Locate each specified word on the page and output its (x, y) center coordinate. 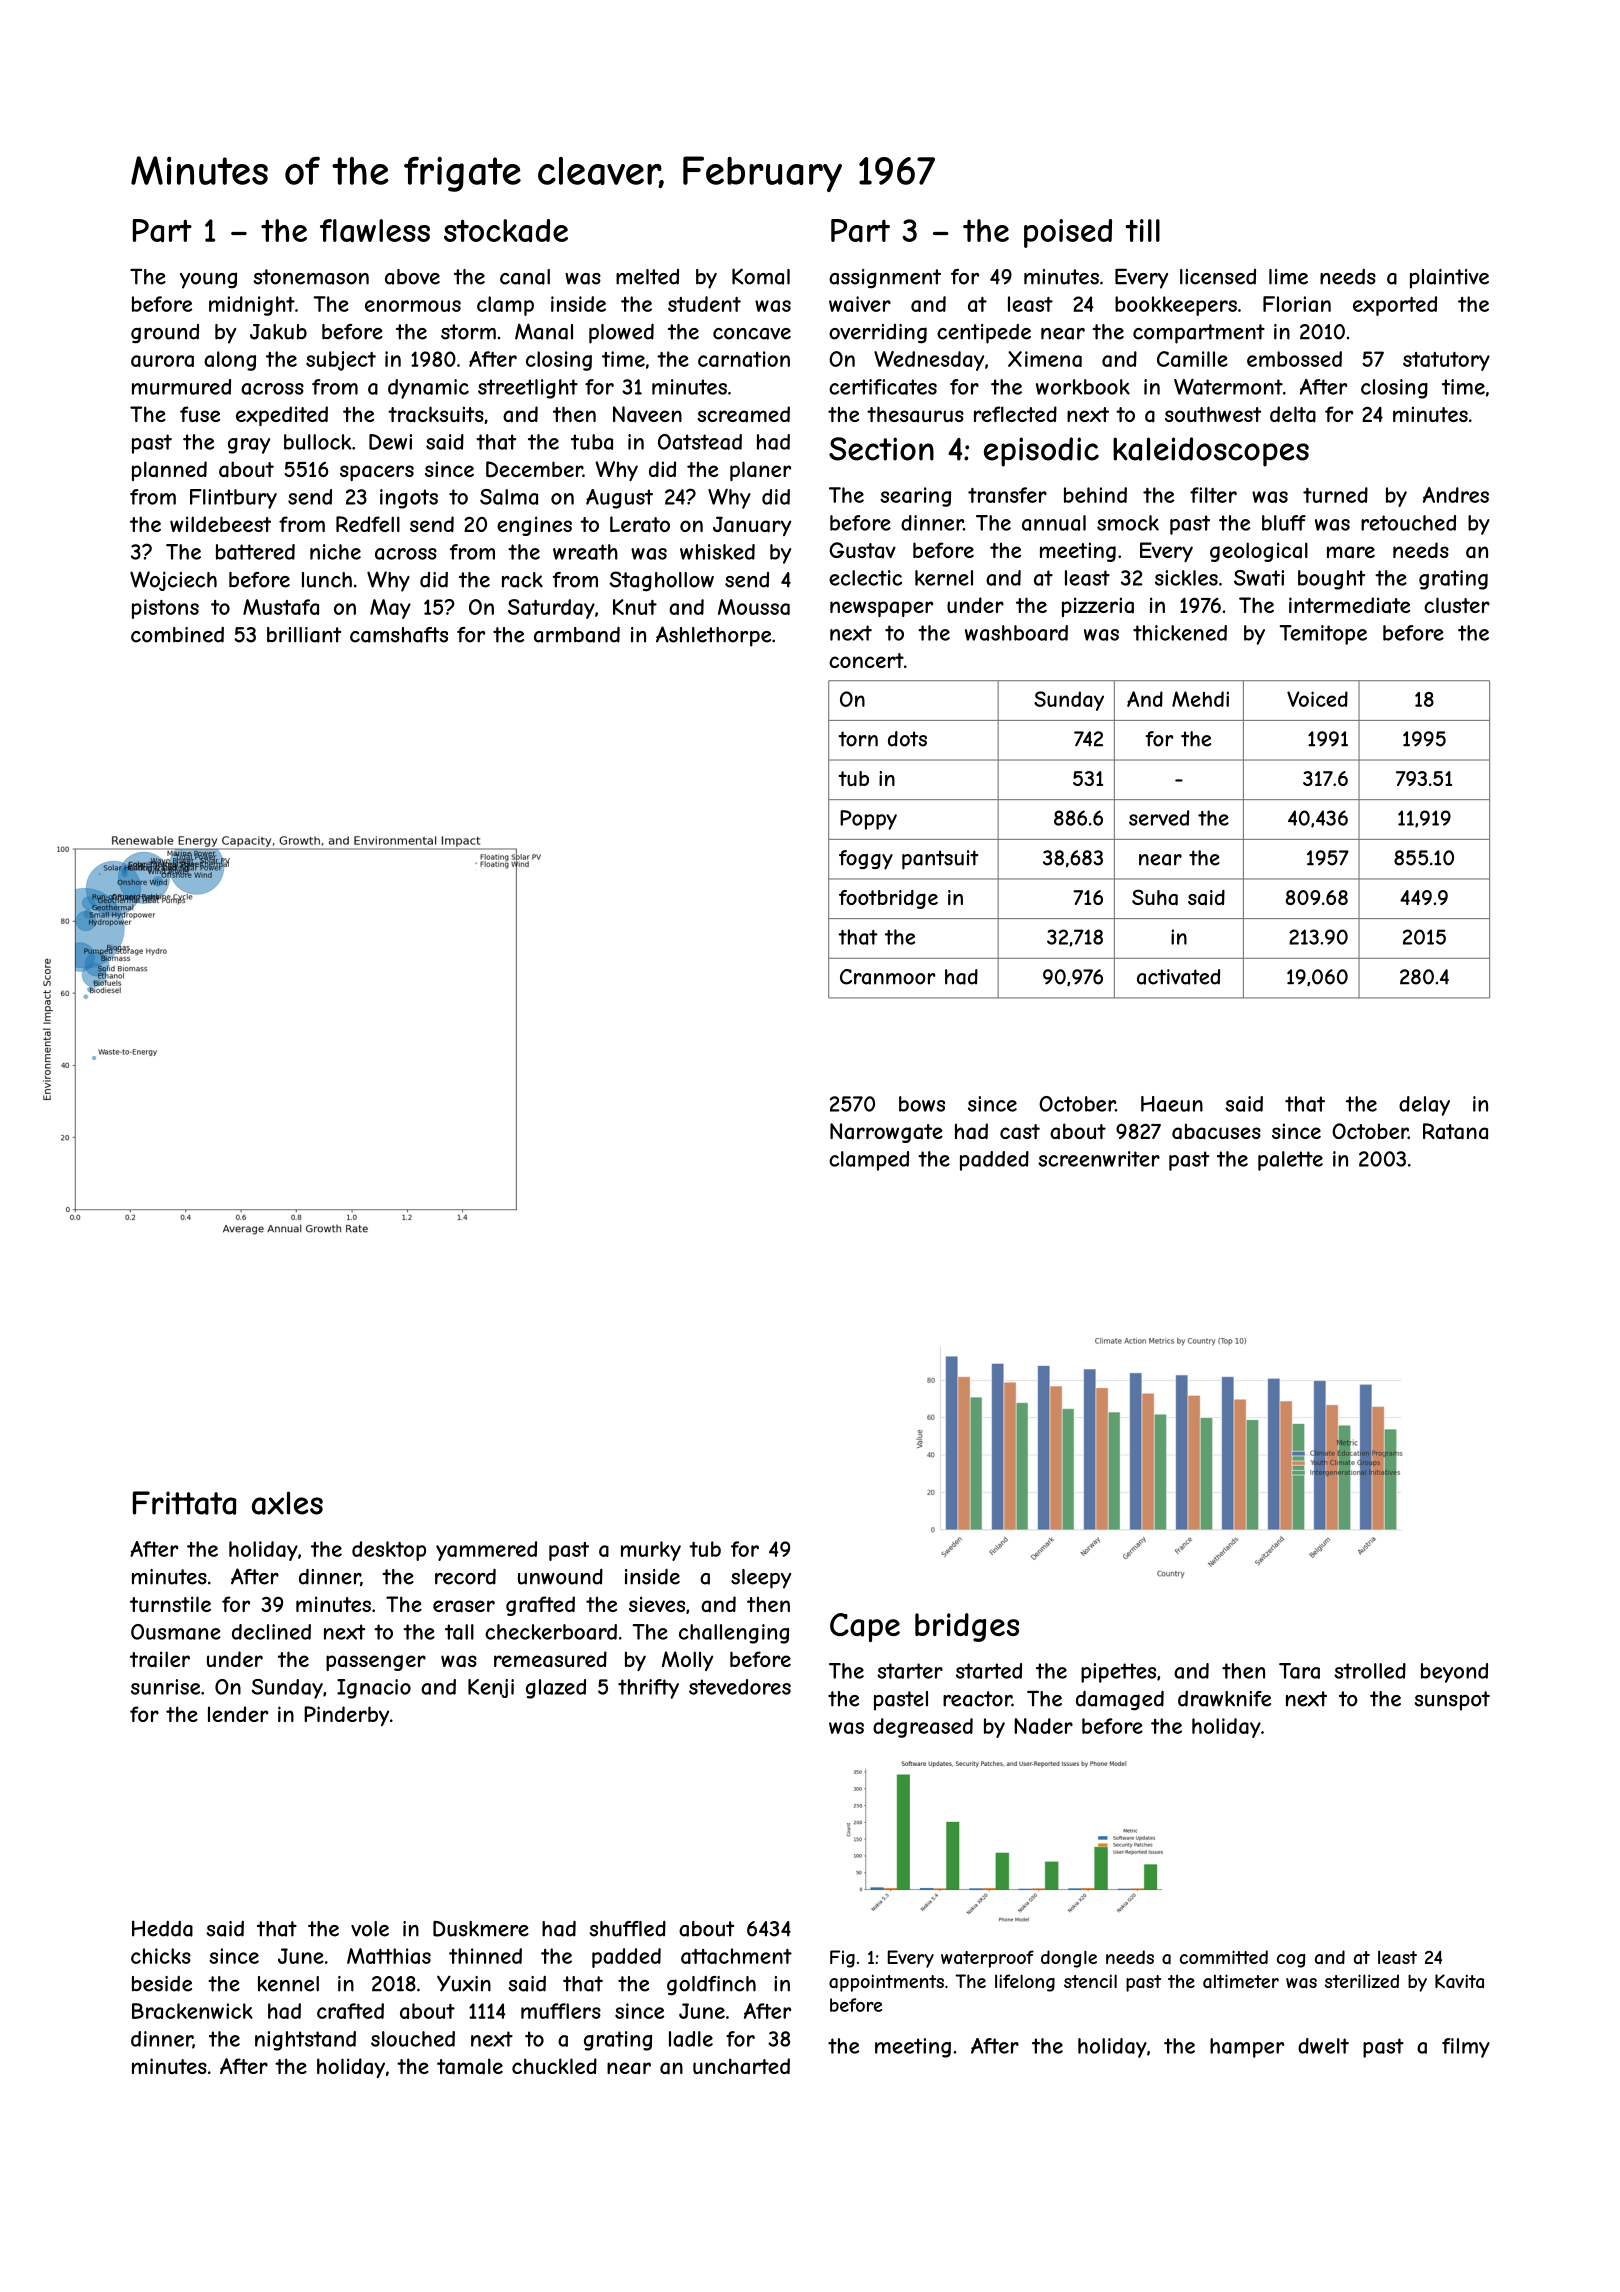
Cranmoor (888, 977)
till (1142, 230)
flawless (375, 230)
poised (1068, 233)
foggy (866, 860)
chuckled (554, 2066)
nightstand (305, 2041)
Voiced (1317, 699)
